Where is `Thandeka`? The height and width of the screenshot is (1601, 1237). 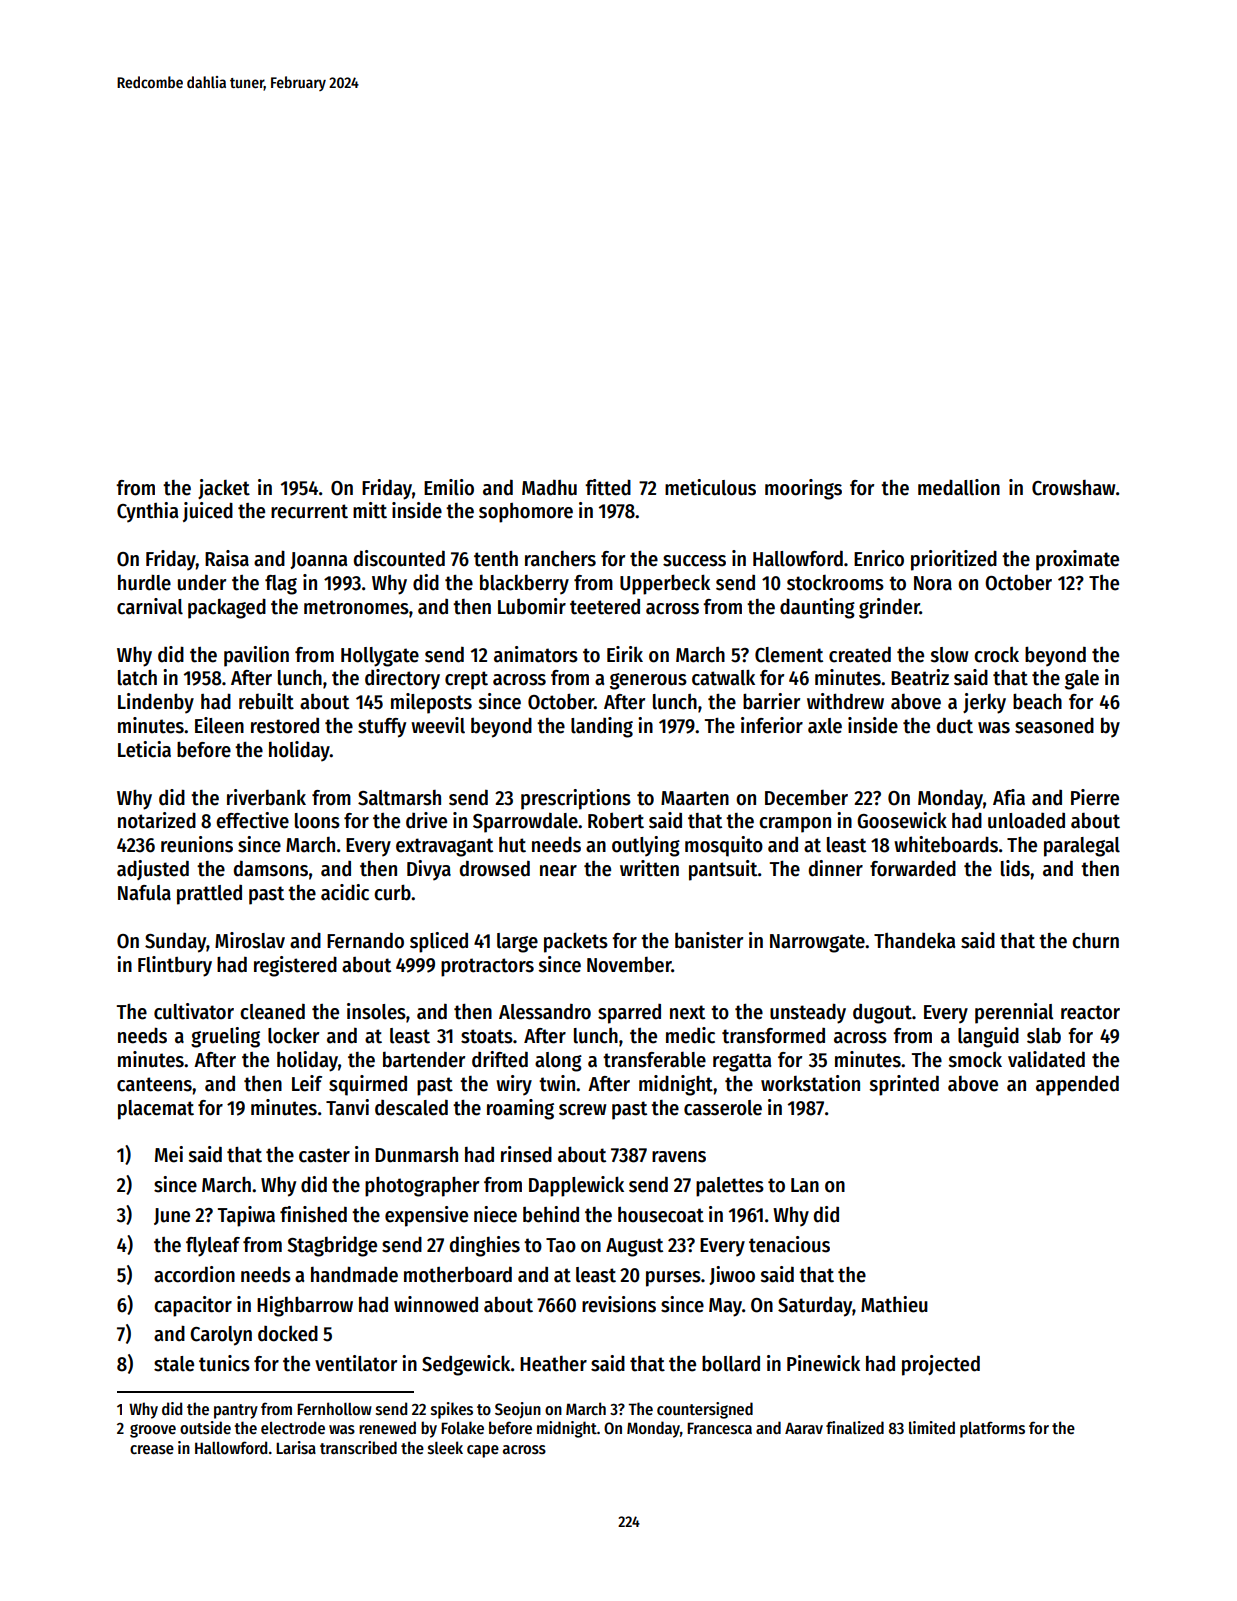 Thandeka is located at coordinates (914, 941).
